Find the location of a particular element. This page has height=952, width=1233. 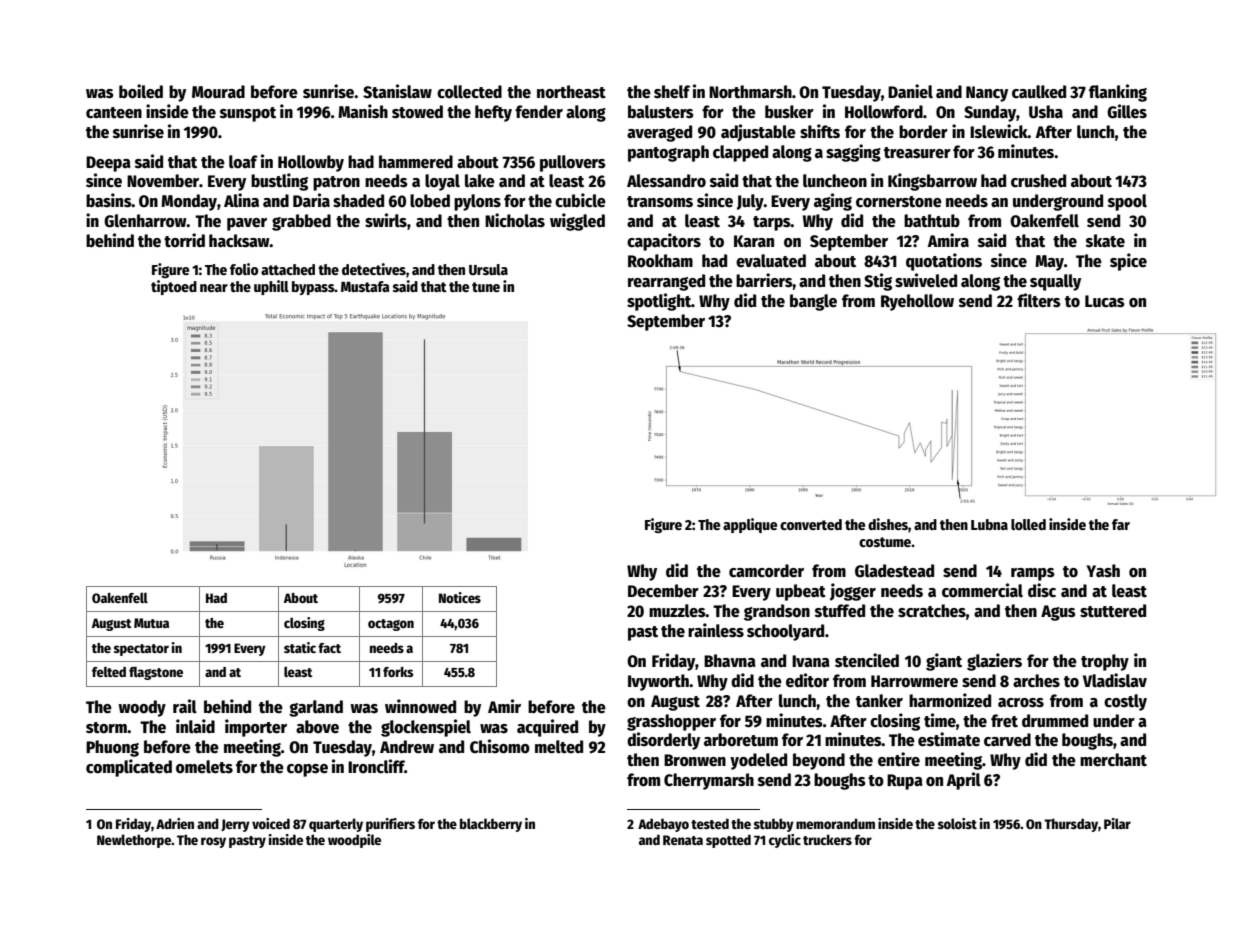

stowed is located at coordinates (417, 112).
